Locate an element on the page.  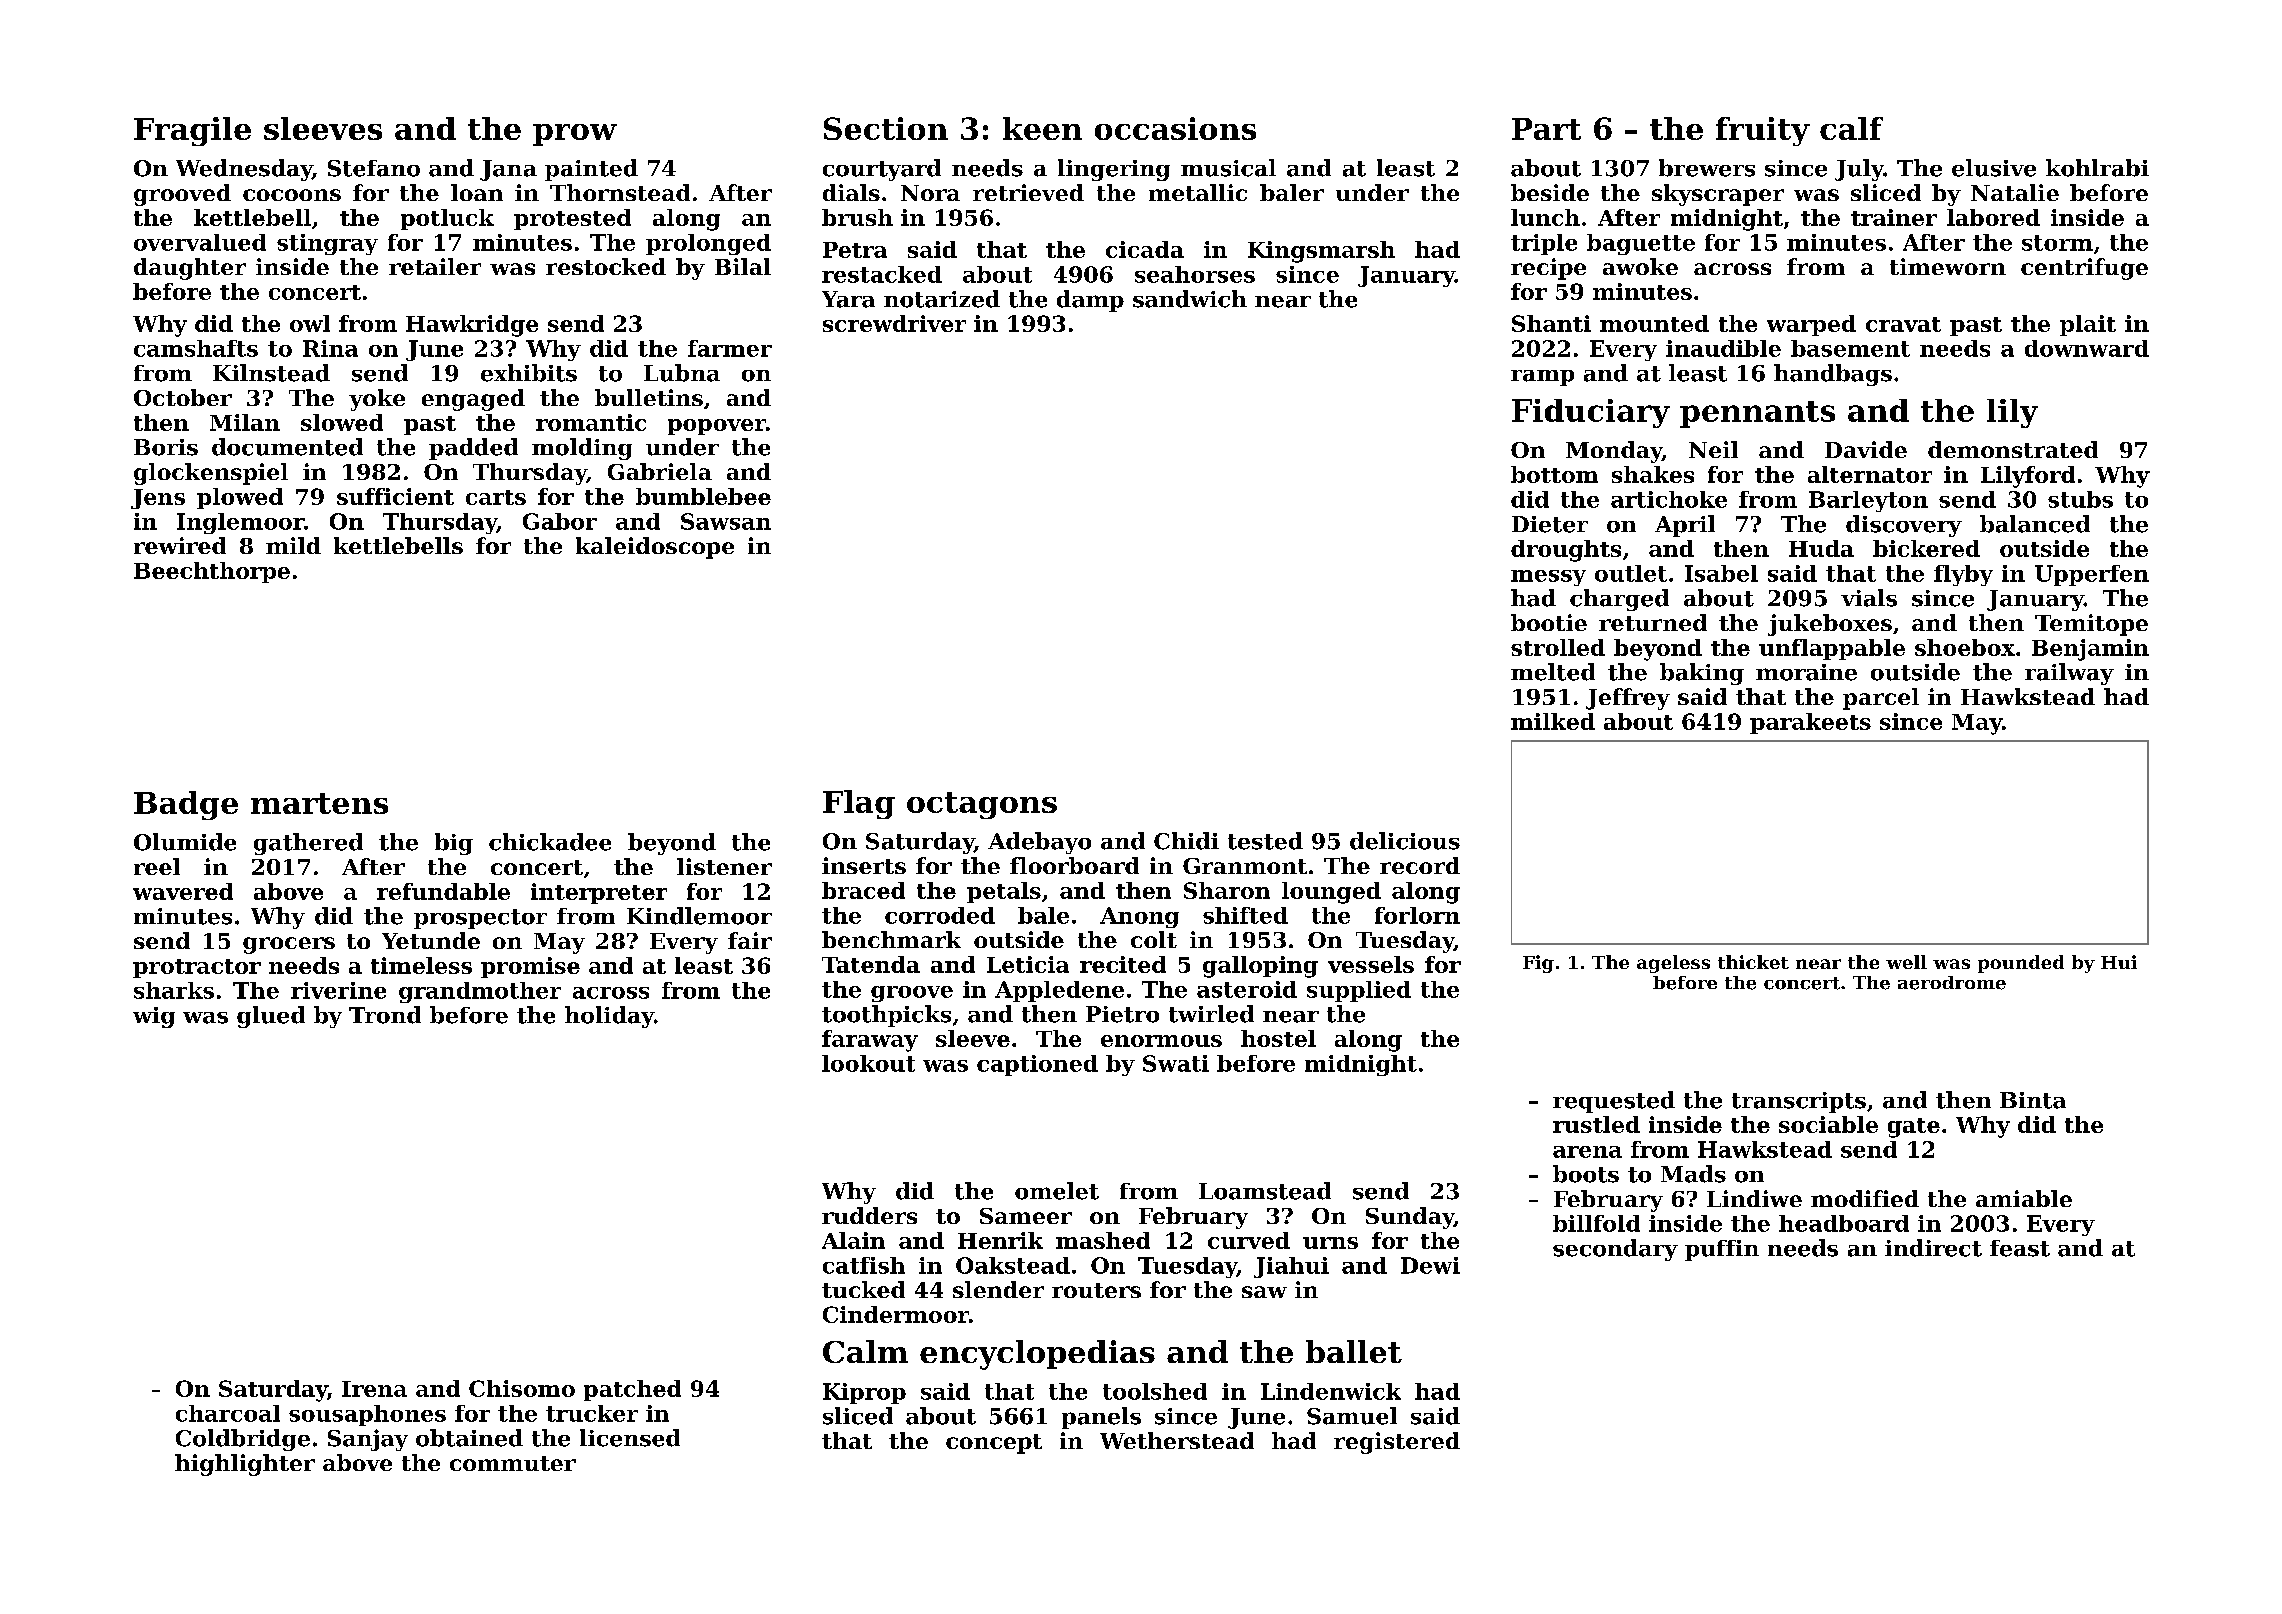
Sawsan is located at coordinates (726, 521).
